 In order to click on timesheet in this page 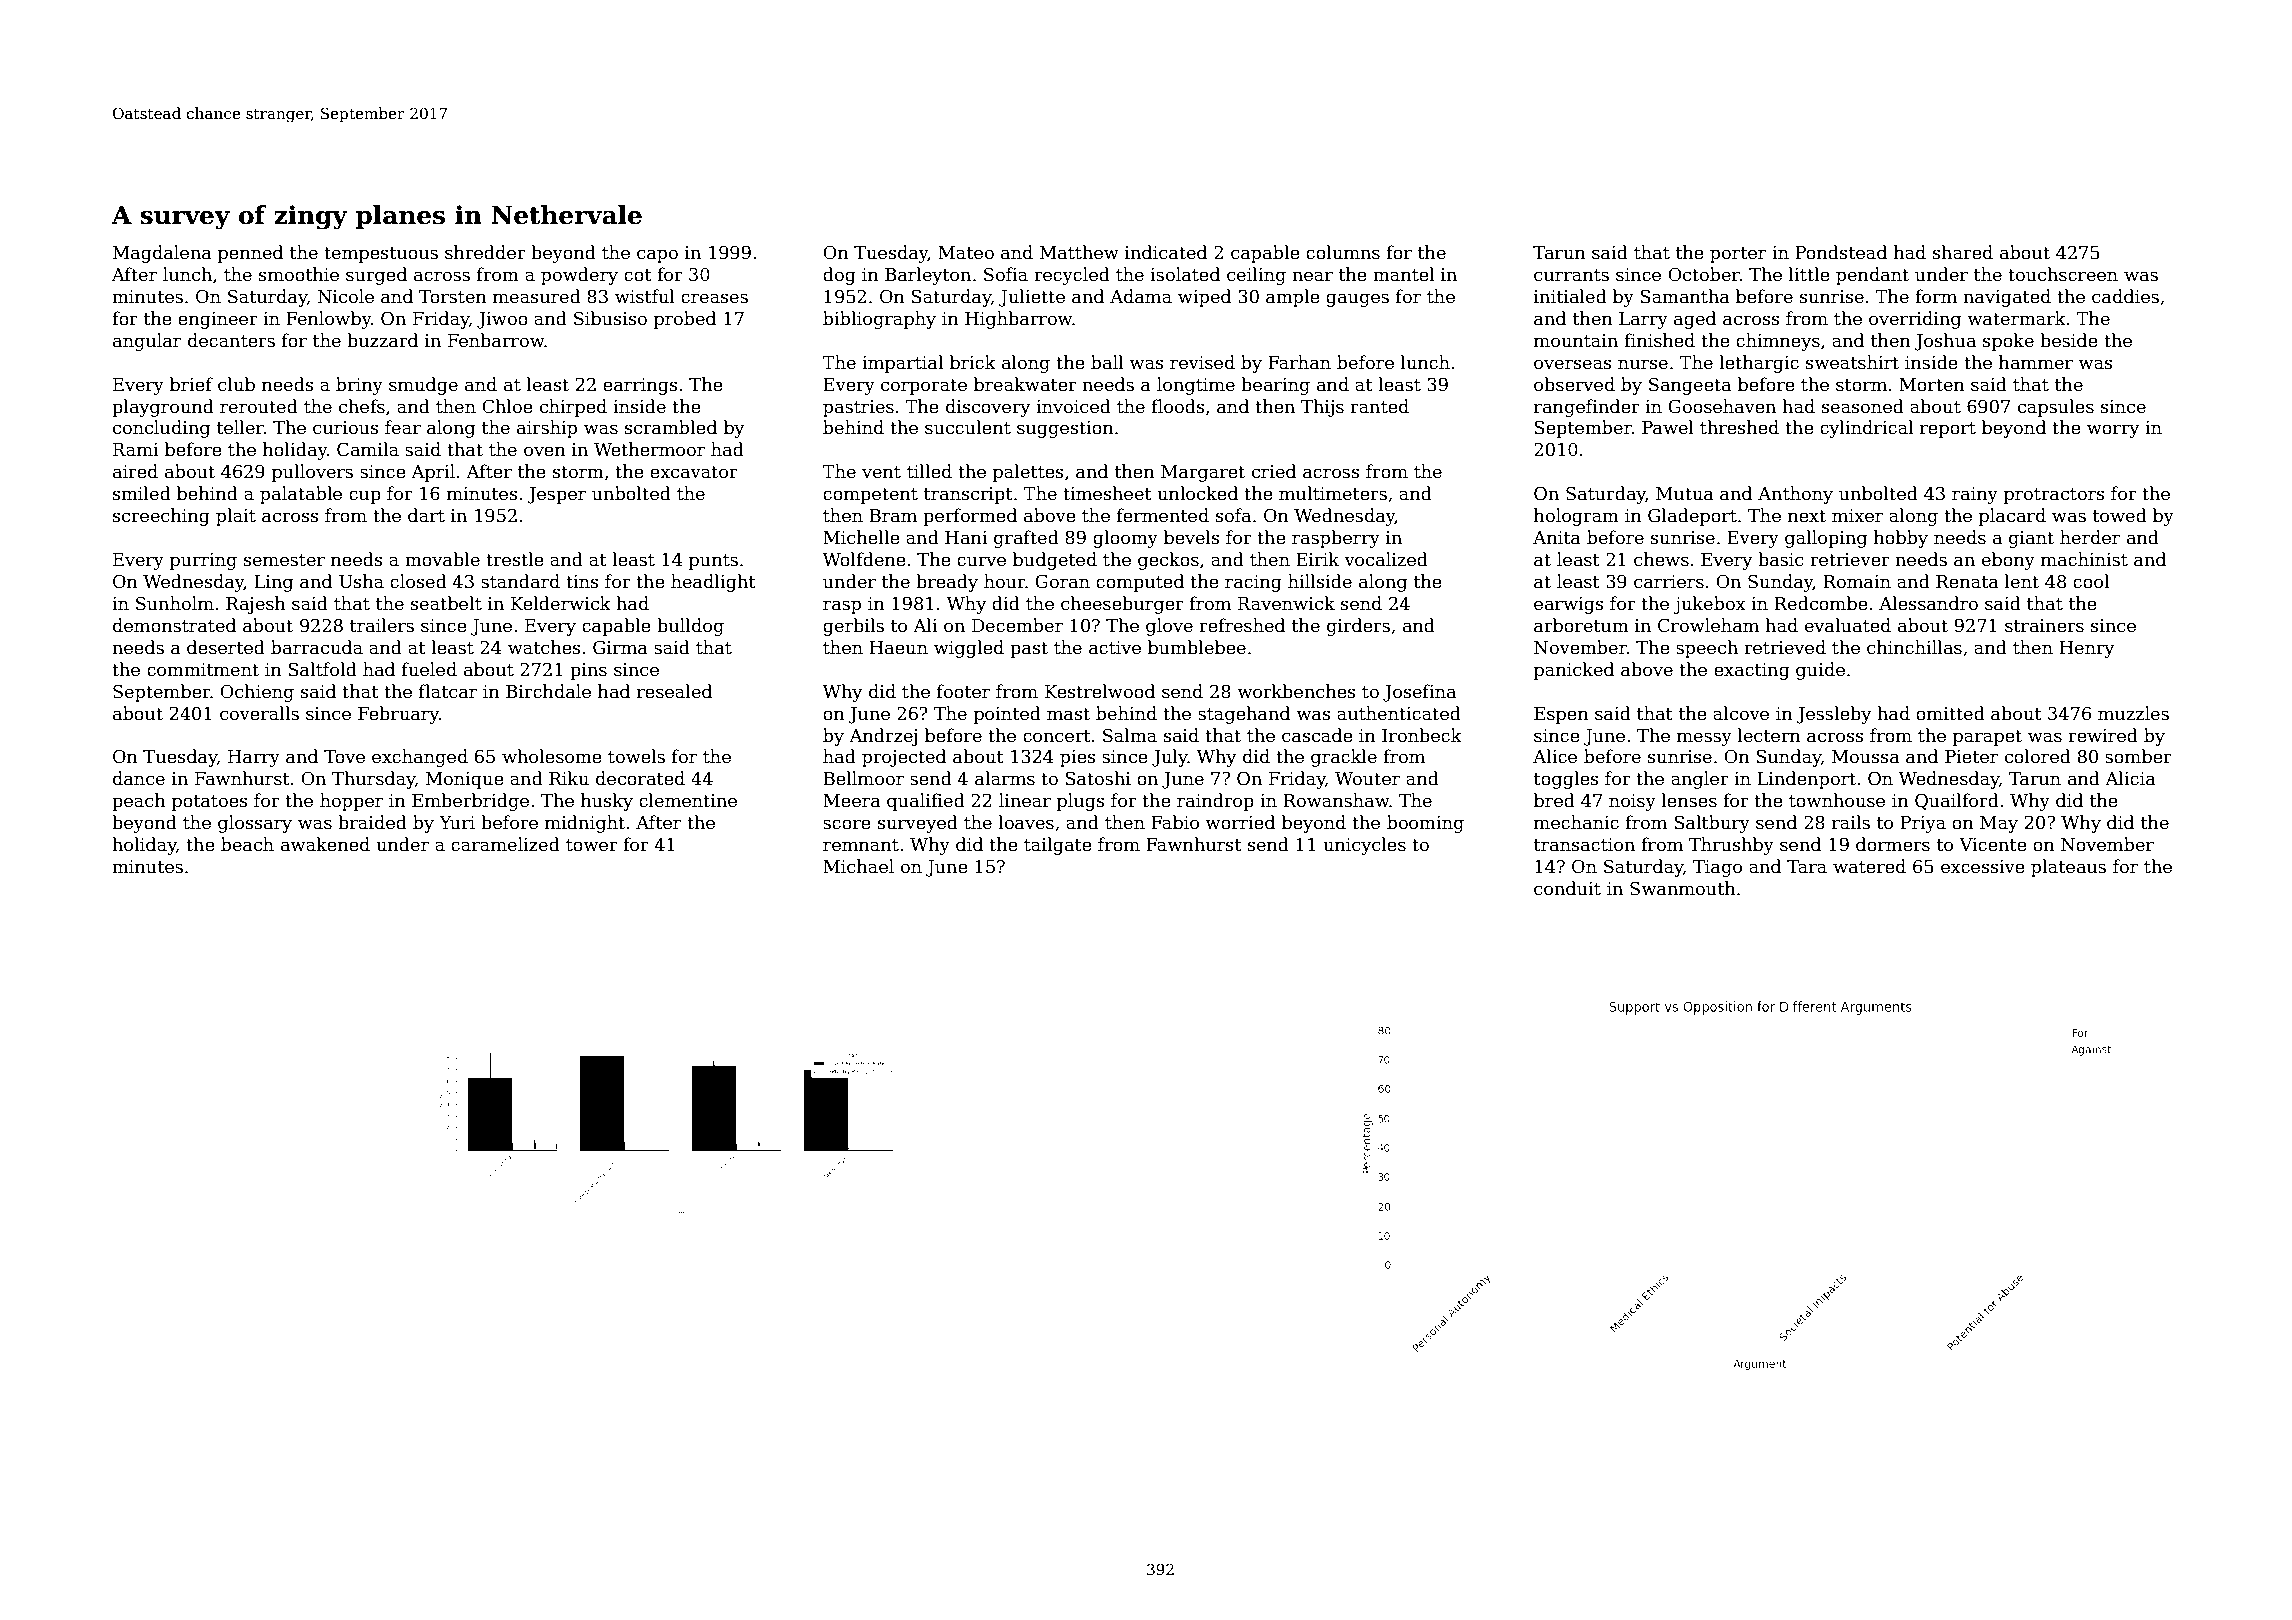, I will do `click(1107, 493)`.
